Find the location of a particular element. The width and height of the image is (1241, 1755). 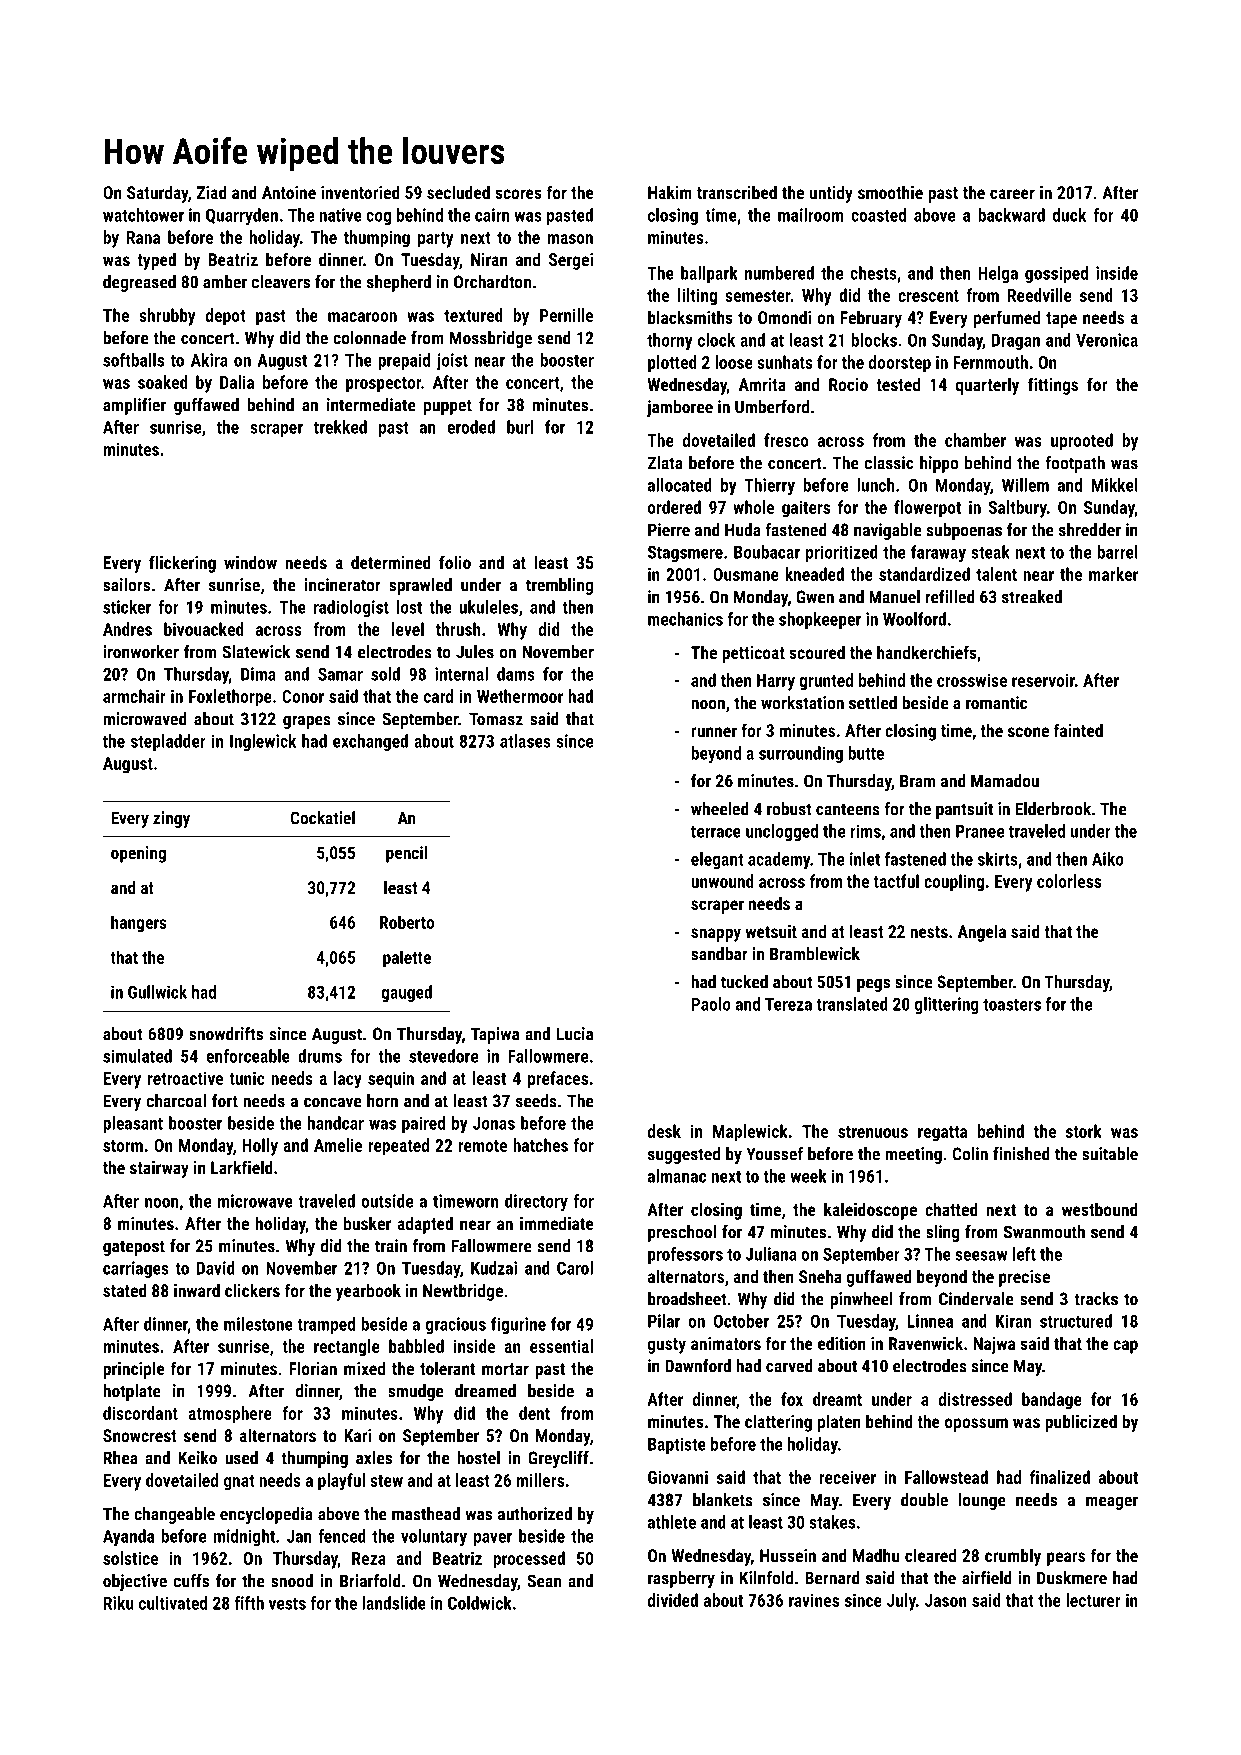

cultivated is located at coordinates (173, 1603).
